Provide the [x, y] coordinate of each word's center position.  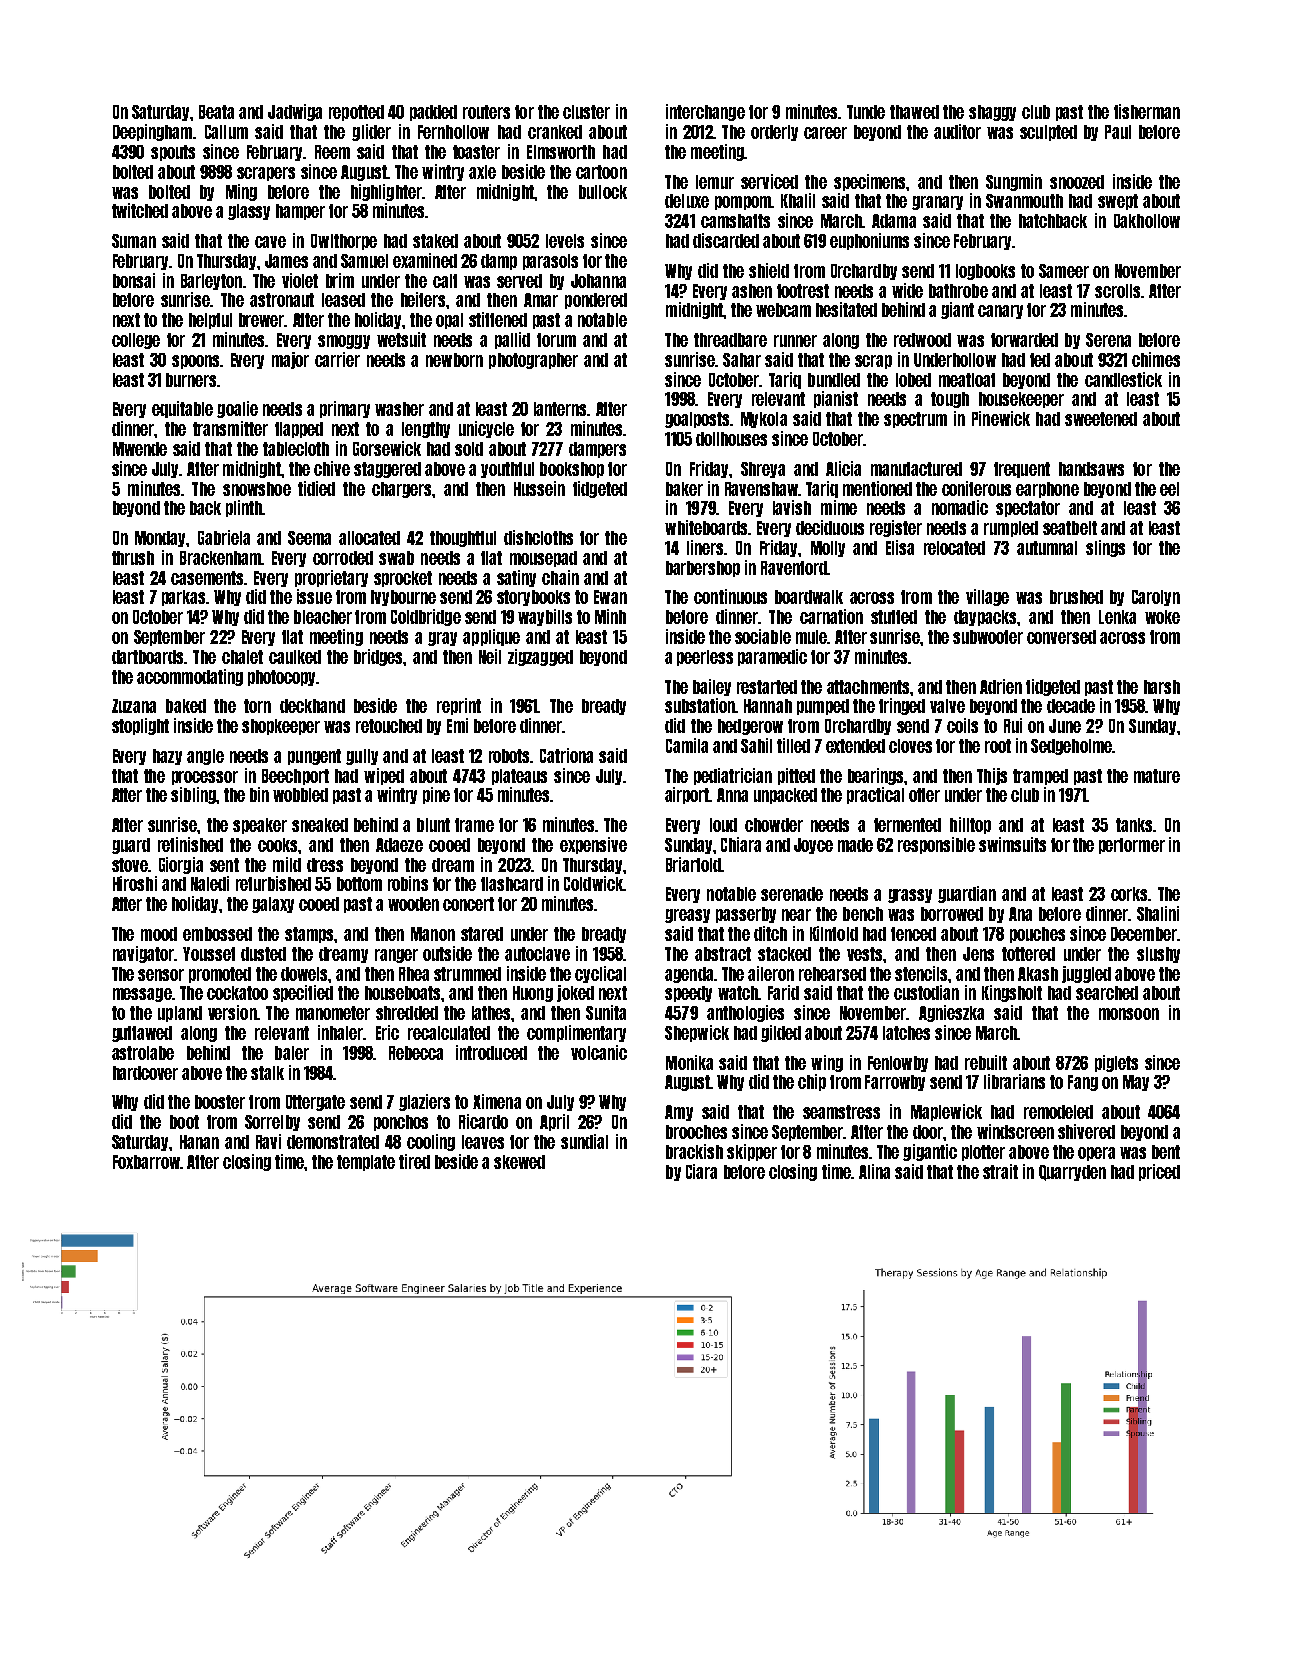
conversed [1061, 637]
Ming [241, 192]
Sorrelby [272, 1123]
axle [482, 172]
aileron [771, 973]
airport [687, 795]
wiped [384, 776]
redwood [922, 340]
